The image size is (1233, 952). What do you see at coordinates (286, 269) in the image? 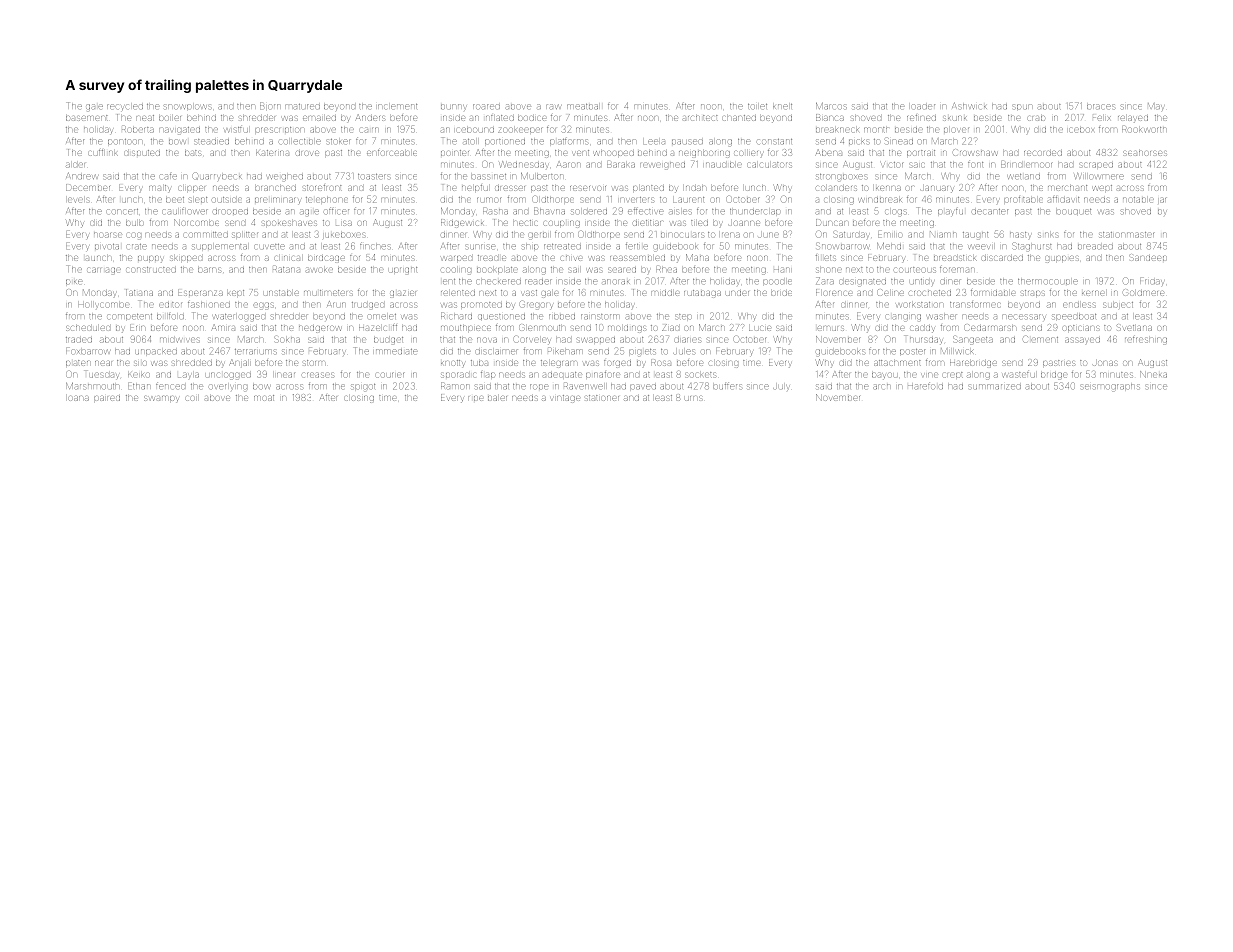
I see `Ratana` at bounding box center [286, 269].
